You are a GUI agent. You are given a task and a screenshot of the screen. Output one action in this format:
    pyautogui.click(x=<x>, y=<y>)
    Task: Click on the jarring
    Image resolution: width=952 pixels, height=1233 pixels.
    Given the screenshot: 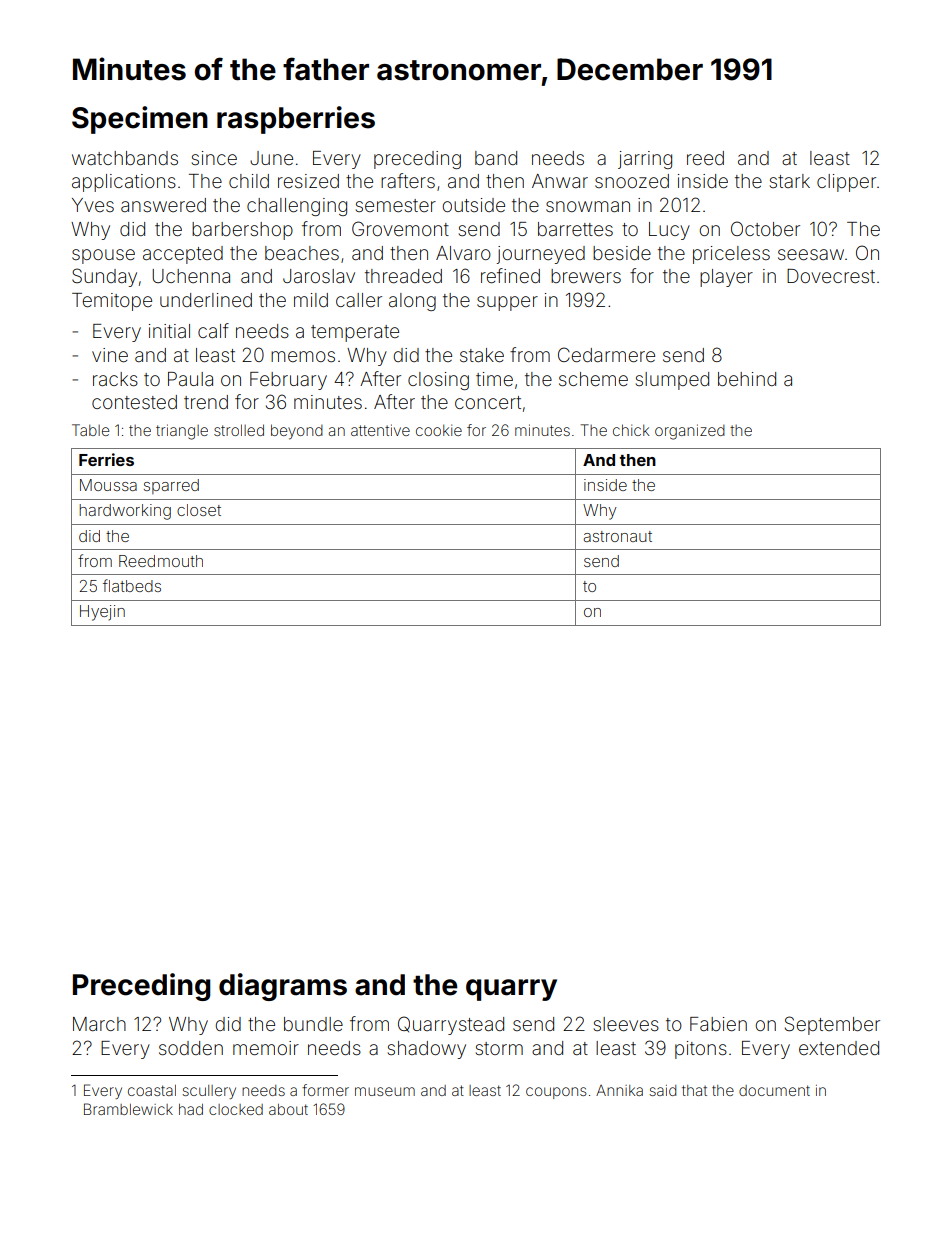 What is the action you would take?
    pyautogui.click(x=645, y=160)
